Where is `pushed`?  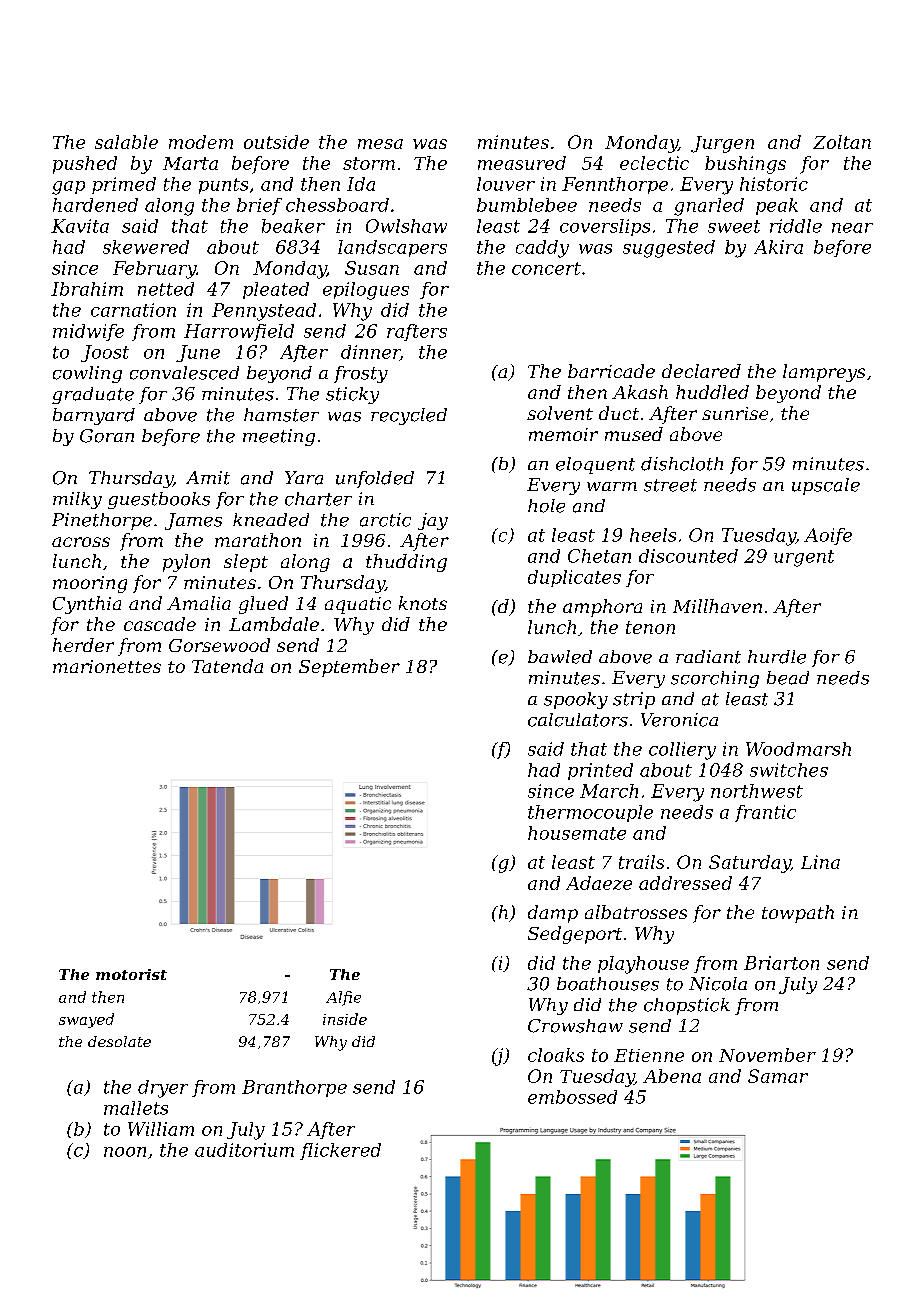
pushed is located at coordinates (85, 165).
